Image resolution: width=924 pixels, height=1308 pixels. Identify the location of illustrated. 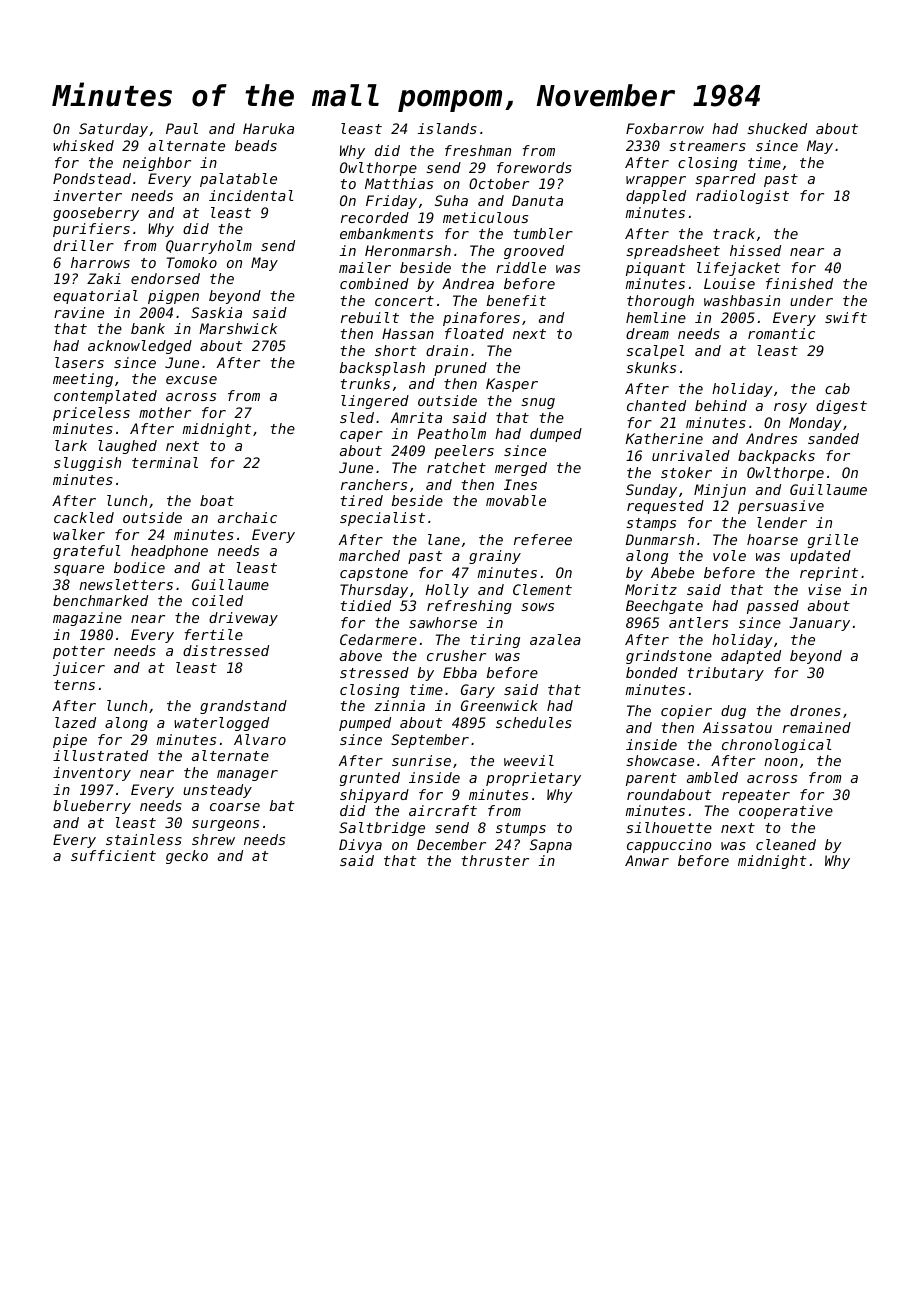
(100, 755).
